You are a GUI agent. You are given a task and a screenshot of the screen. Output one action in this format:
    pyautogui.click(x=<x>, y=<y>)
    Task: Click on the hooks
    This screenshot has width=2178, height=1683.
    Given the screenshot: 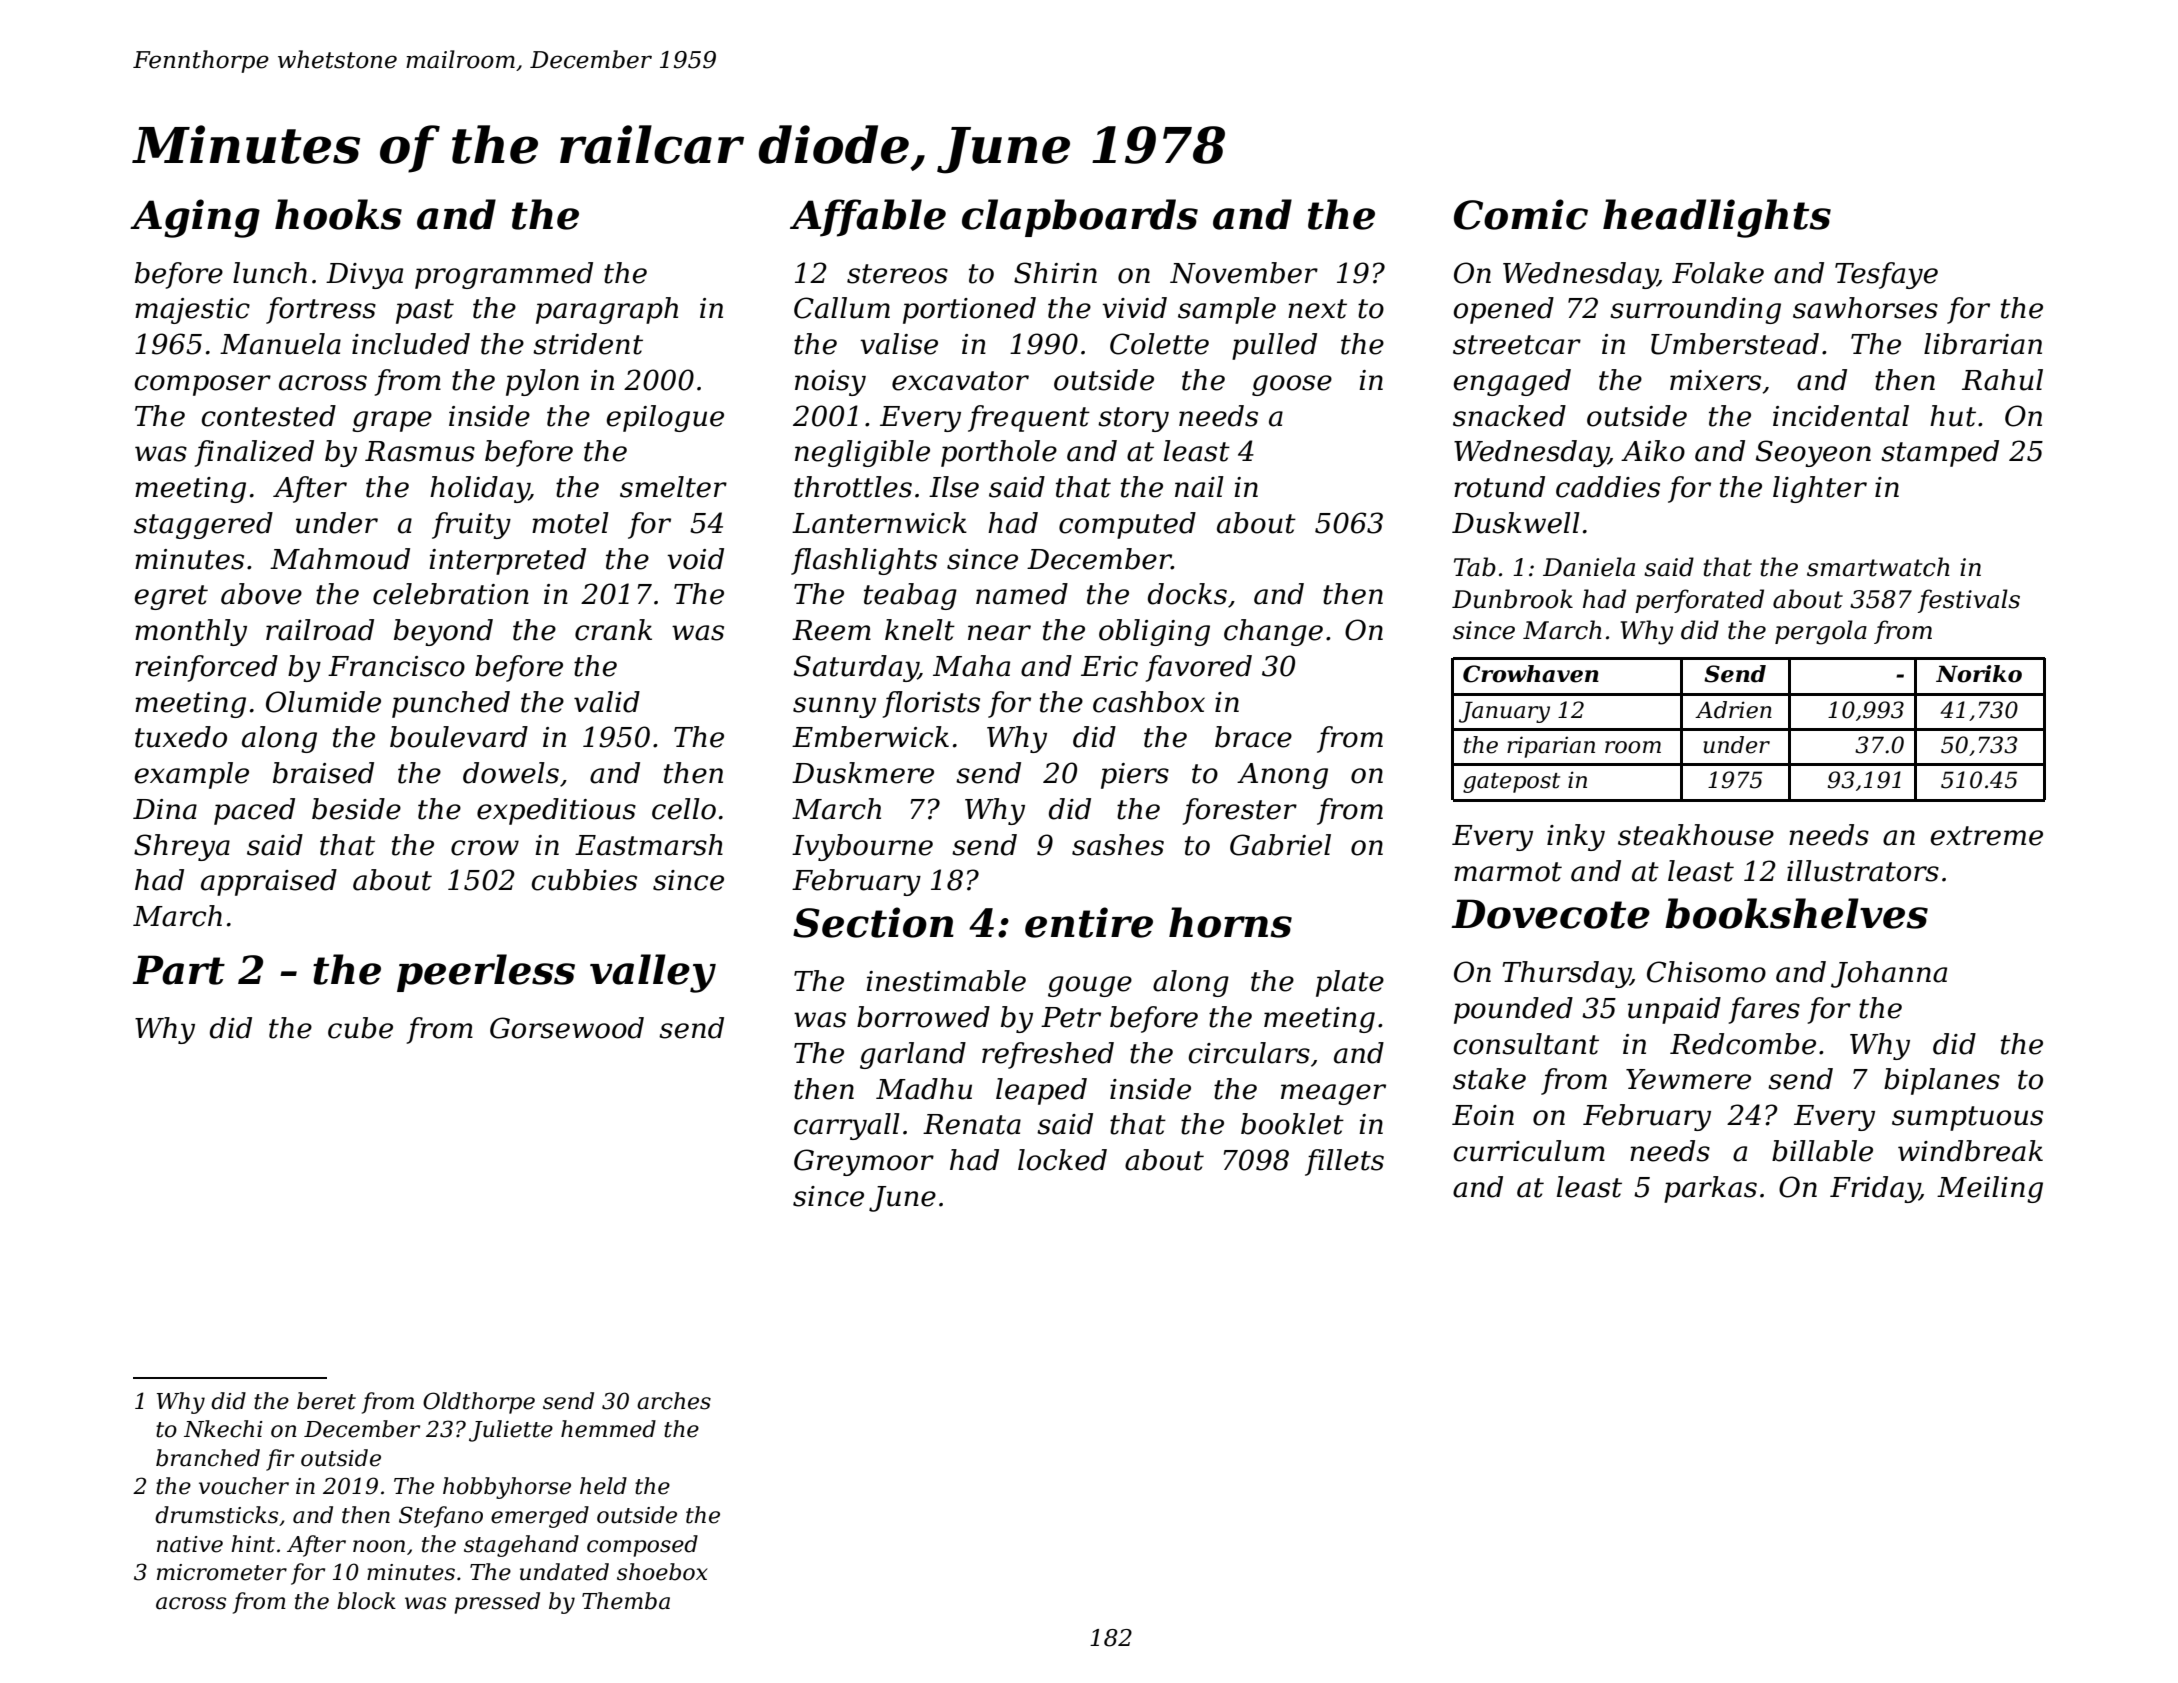 What is the action you would take?
    pyautogui.click(x=338, y=214)
